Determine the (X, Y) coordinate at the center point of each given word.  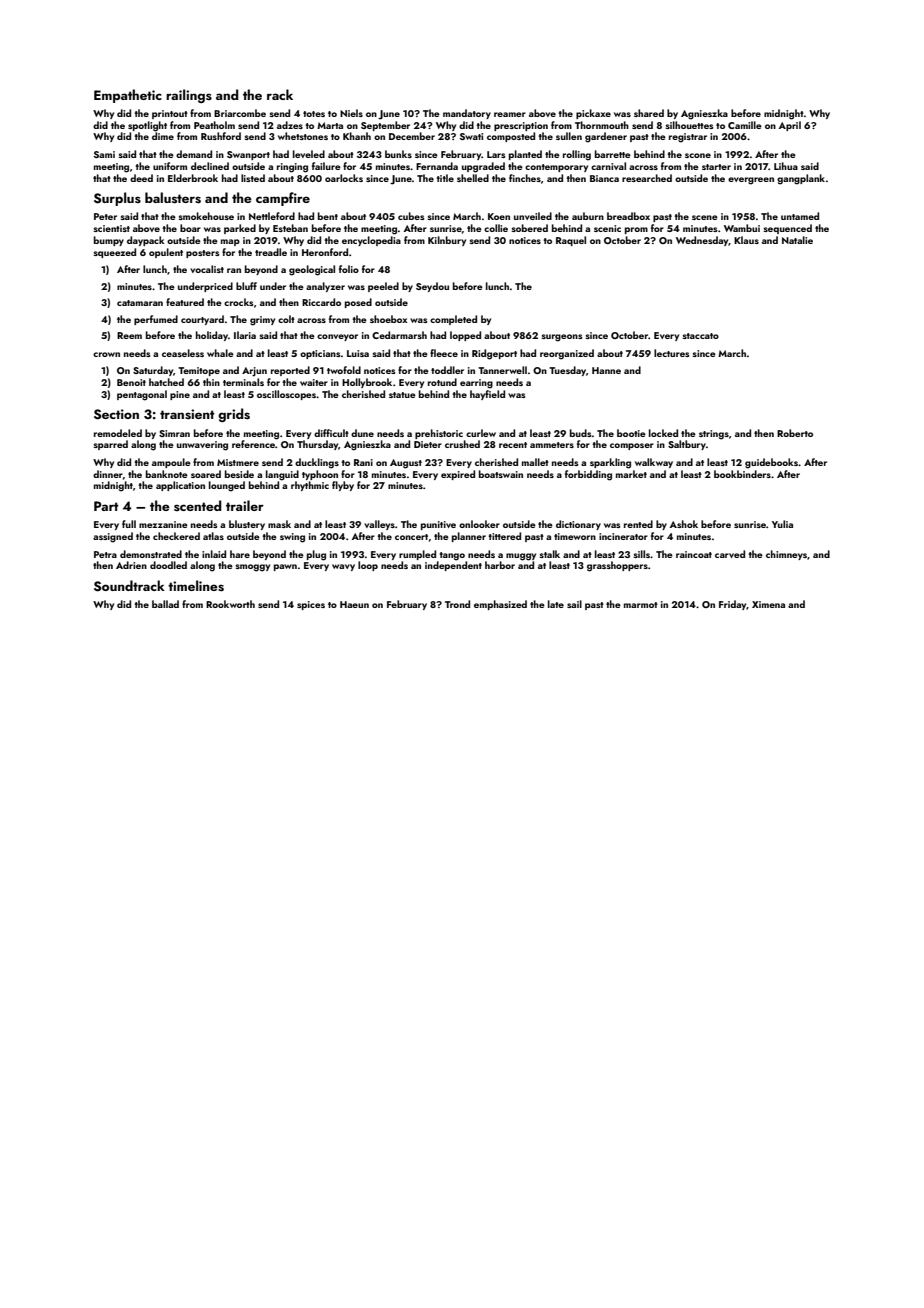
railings (189, 96)
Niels (351, 113)
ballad (165, 604)
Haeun (354, 604)
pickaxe (593, 114)
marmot (641, 605)
